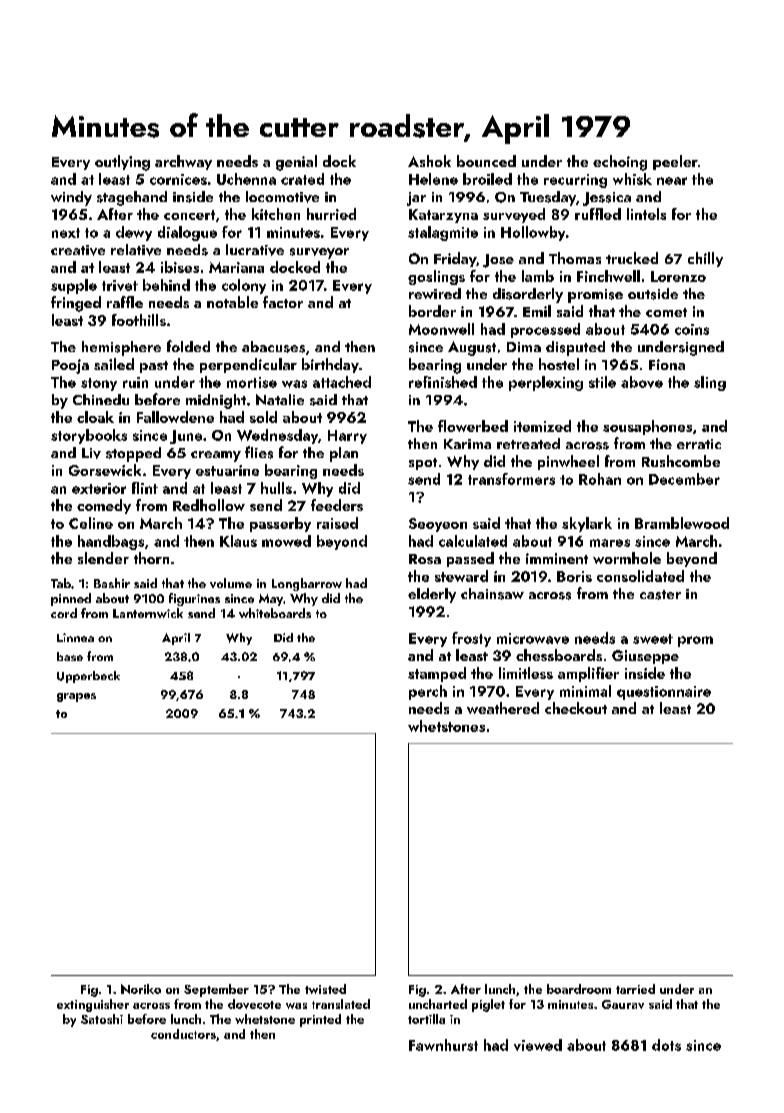  I want to click on Fawnhurst, so click(443, 1045).
